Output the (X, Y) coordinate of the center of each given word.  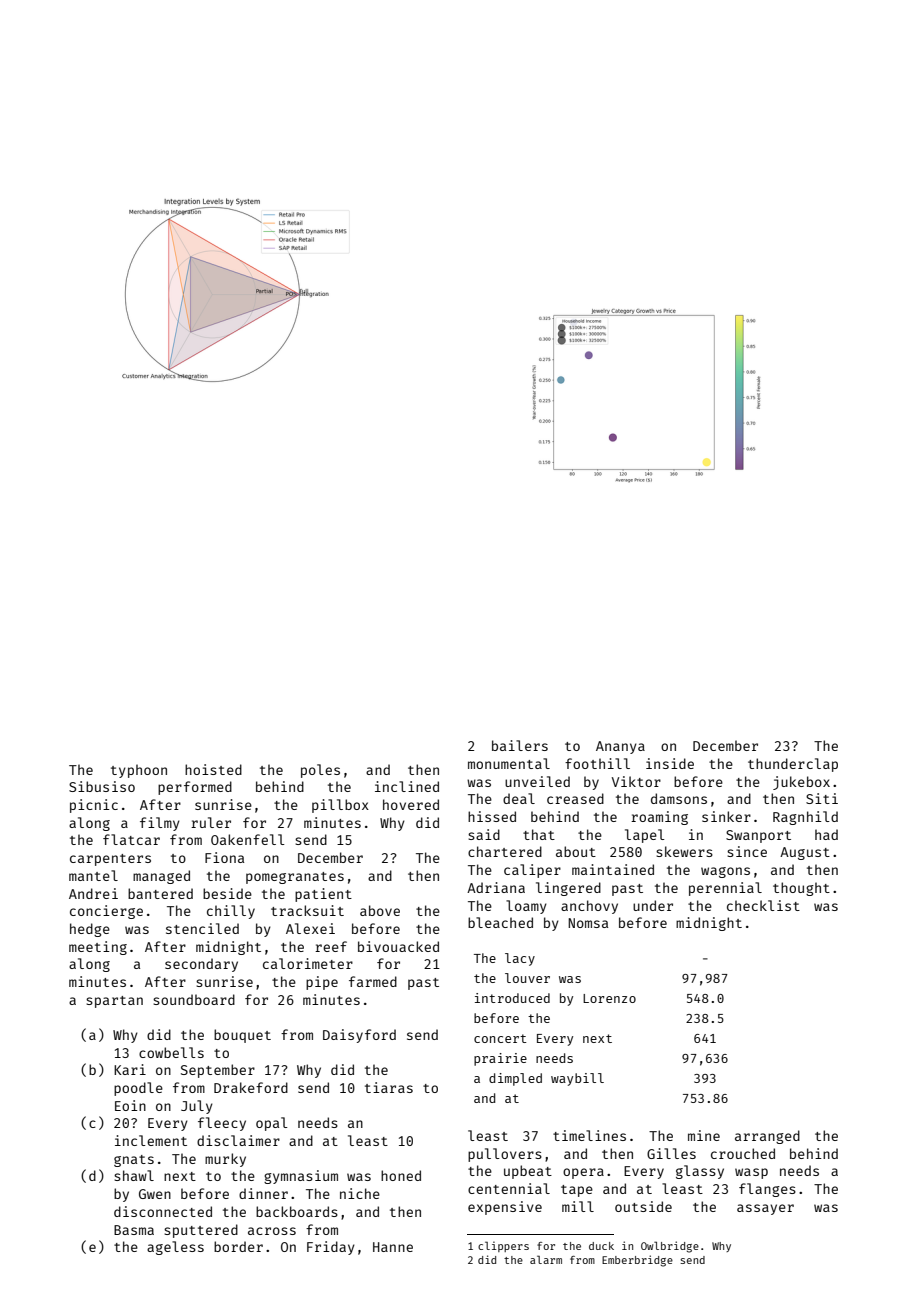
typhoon (139, 771)
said (484, 834)
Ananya (620, 747)
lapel (645, 836)
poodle (138, 1089)
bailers (520, 745)
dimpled (515, 1079)
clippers (503, 1246)
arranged (767, 1137)
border (238, 1246)
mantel (93, 875)
